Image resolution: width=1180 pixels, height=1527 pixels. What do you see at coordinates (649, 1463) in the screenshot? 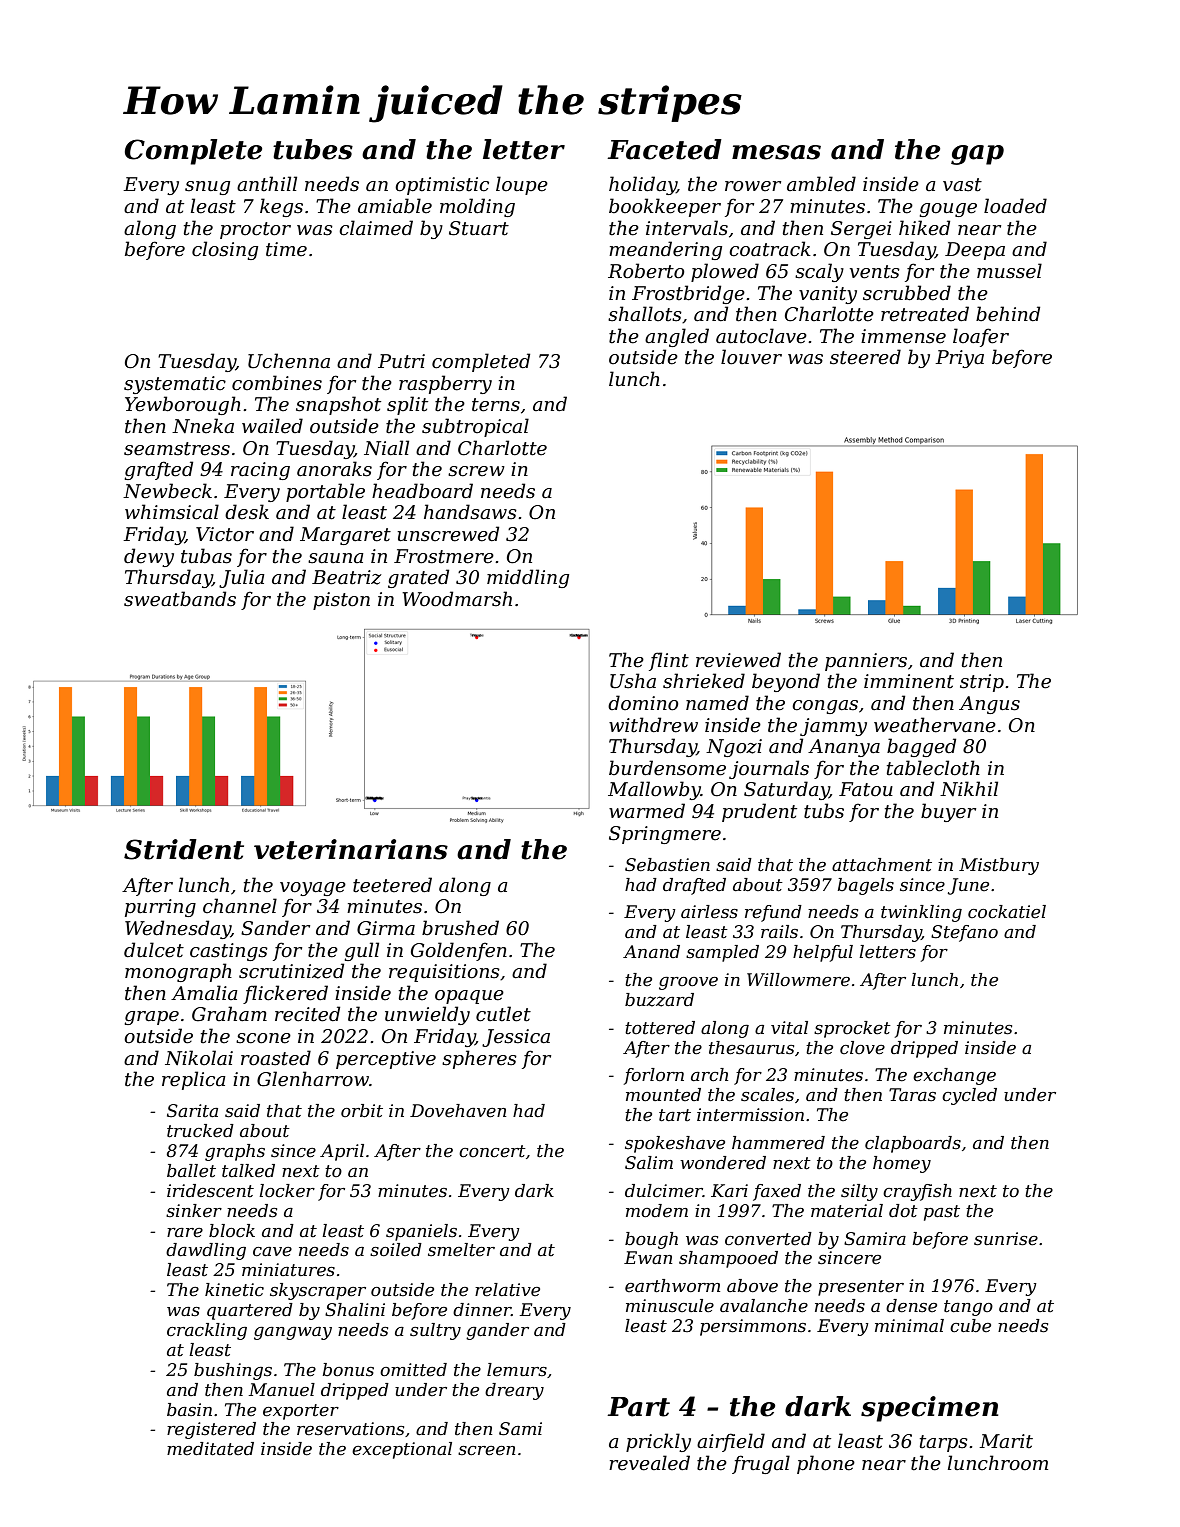
I see `revealed` at bounding box center [649, 1463].
